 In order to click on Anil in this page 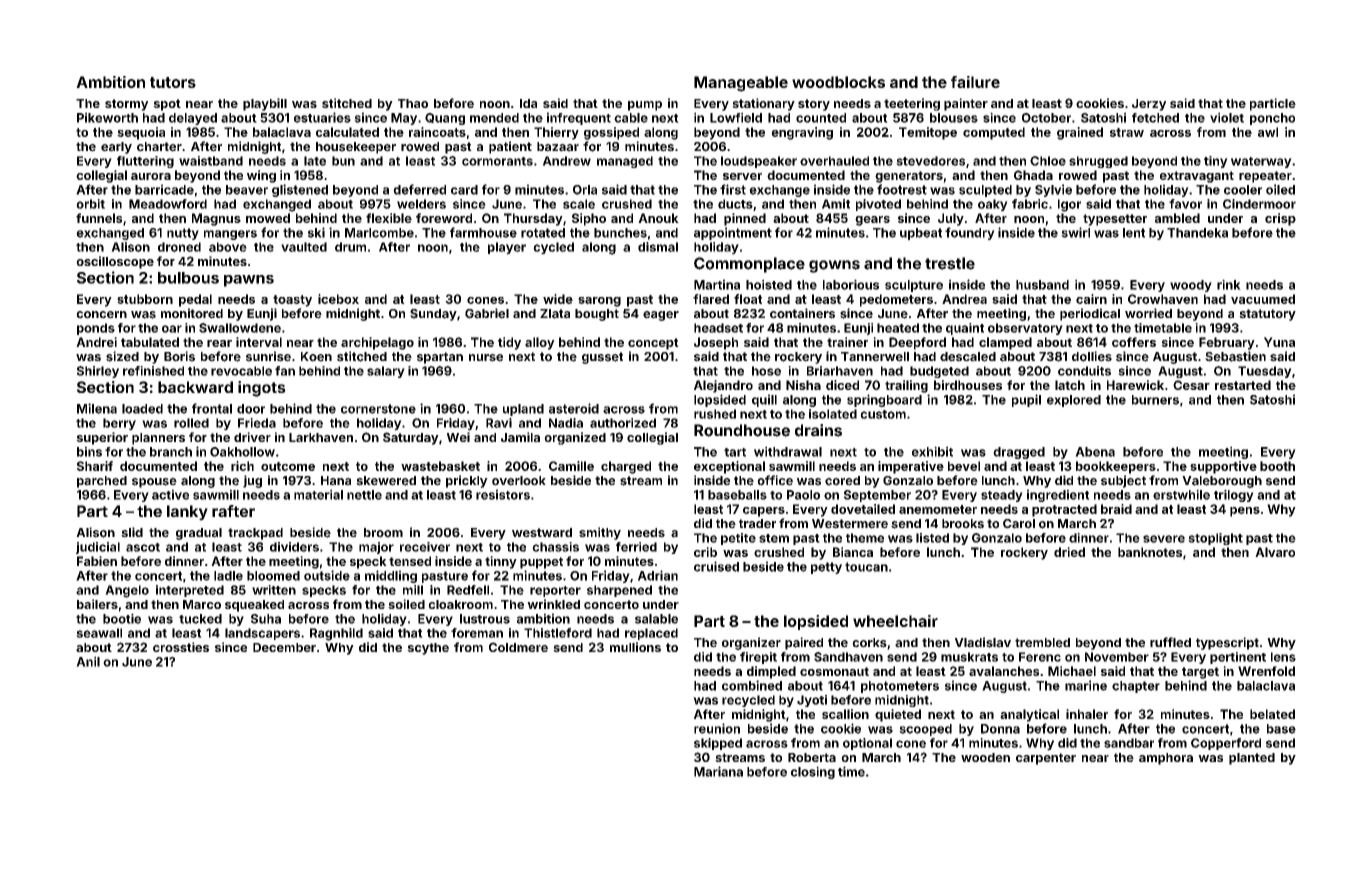, I will do `click(88, 661)`.
